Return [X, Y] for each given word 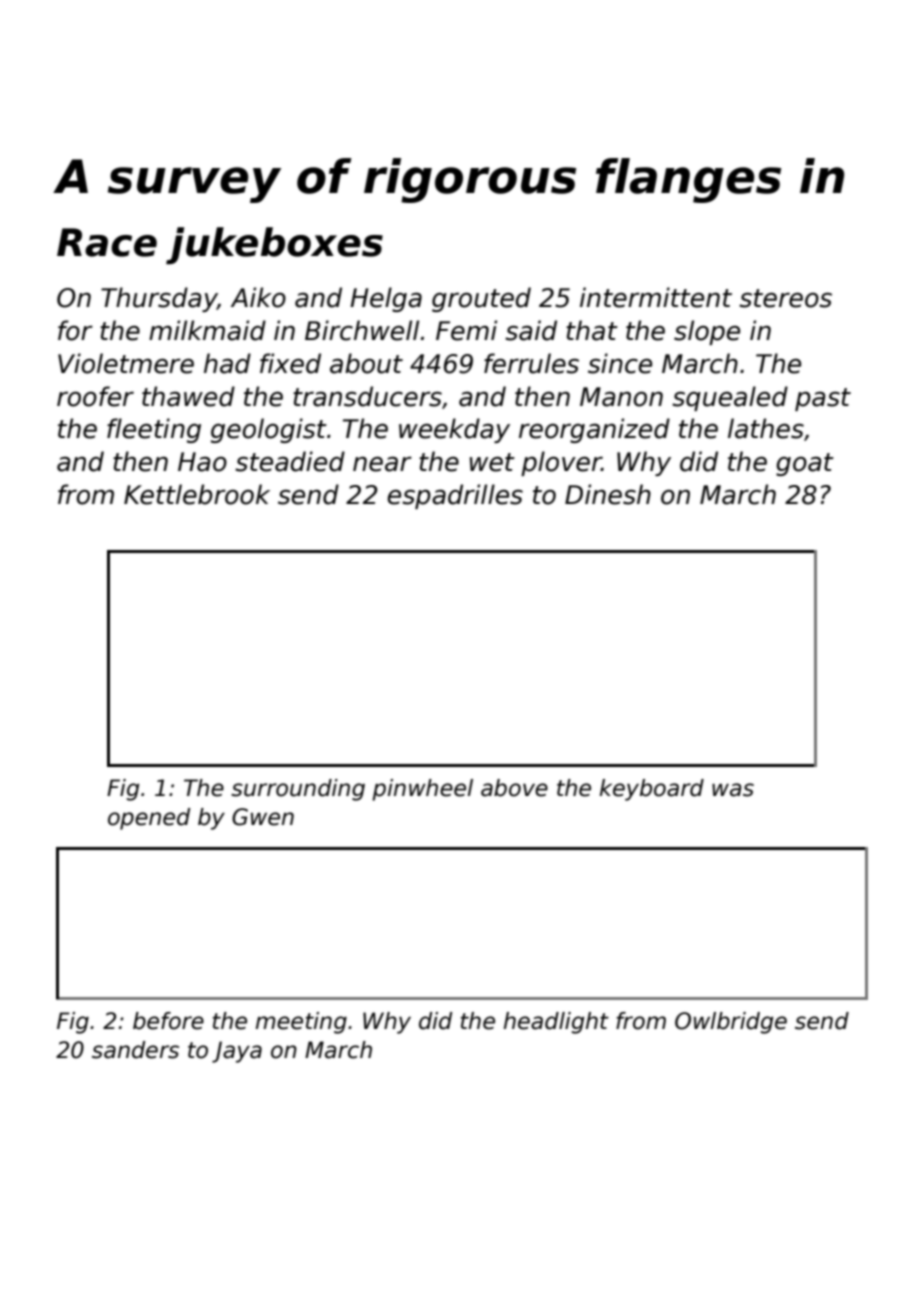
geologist [269, 430]
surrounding [298, 790]
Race [107, 242]
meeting [301, 1023]
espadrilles [455, 496]
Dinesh [608, 494]
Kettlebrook [197, 494]
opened [149, 819]
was [733, 790]
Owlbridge [731, 1023]
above [514, 788]
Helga [386, 299]
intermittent [656, 297]
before [168, 1021]
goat [805, 464]
